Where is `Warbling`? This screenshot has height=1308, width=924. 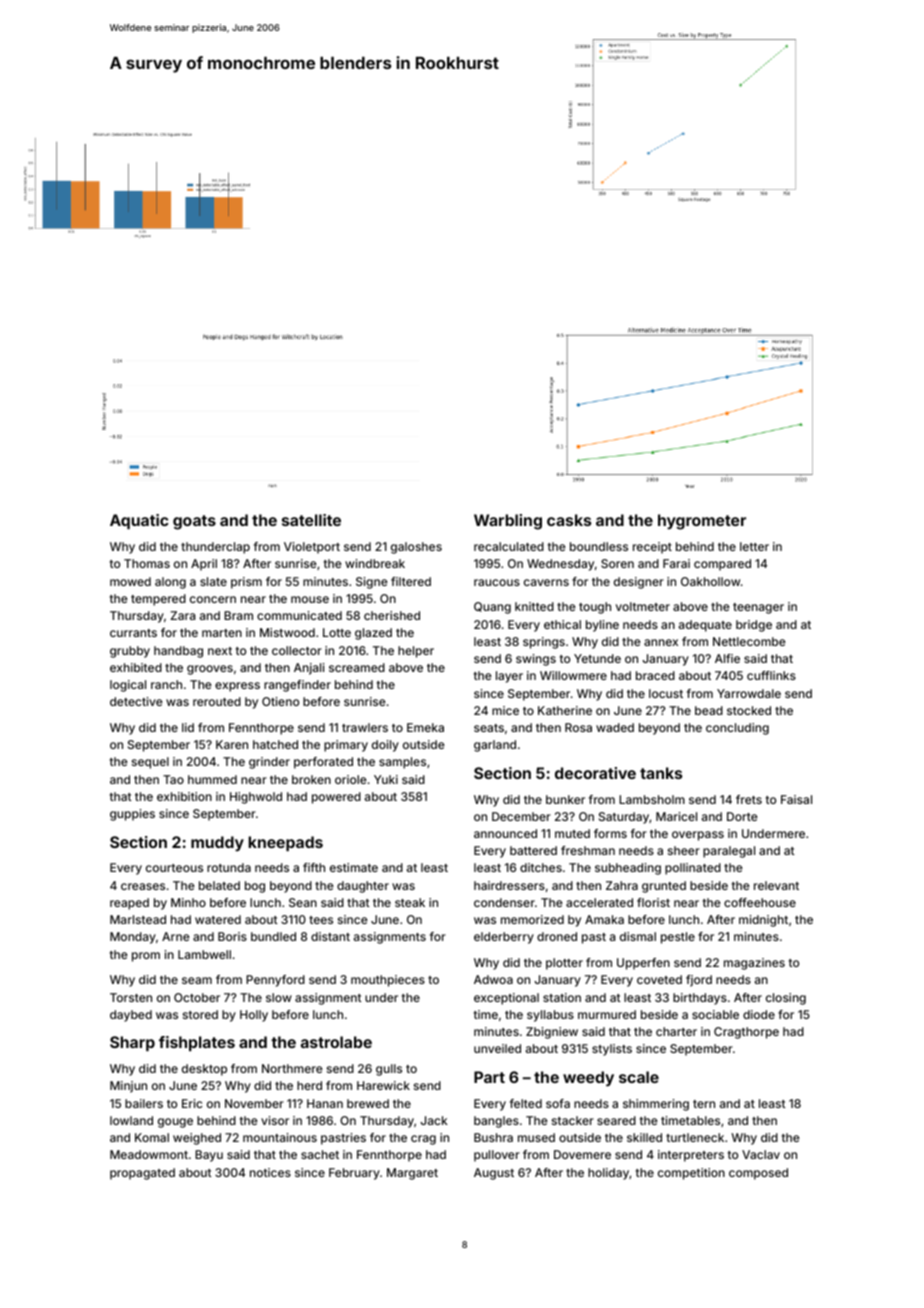
Warbling is located at coordinates (508, 522).
